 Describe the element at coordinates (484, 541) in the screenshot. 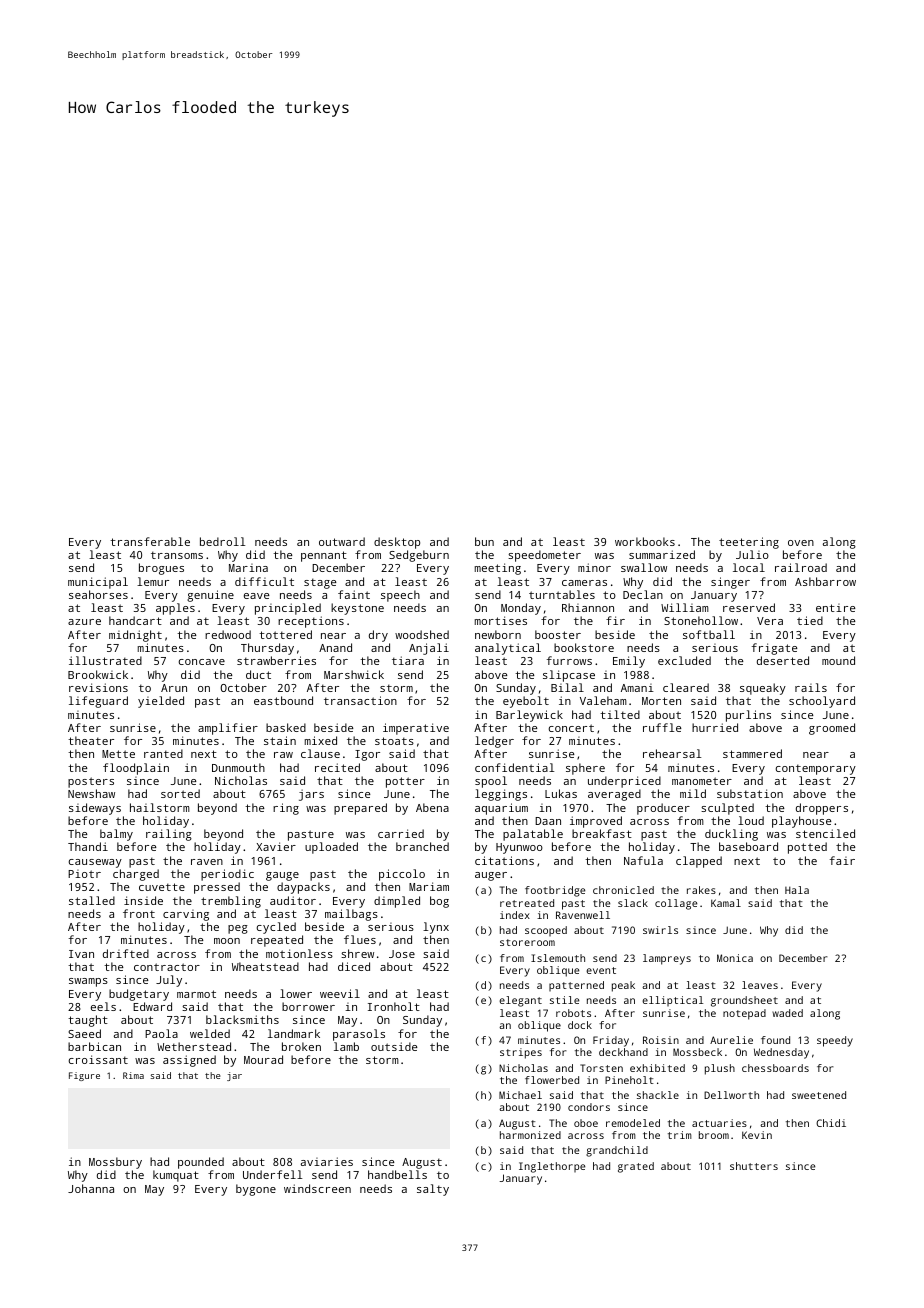

I see `bun` at that location.
